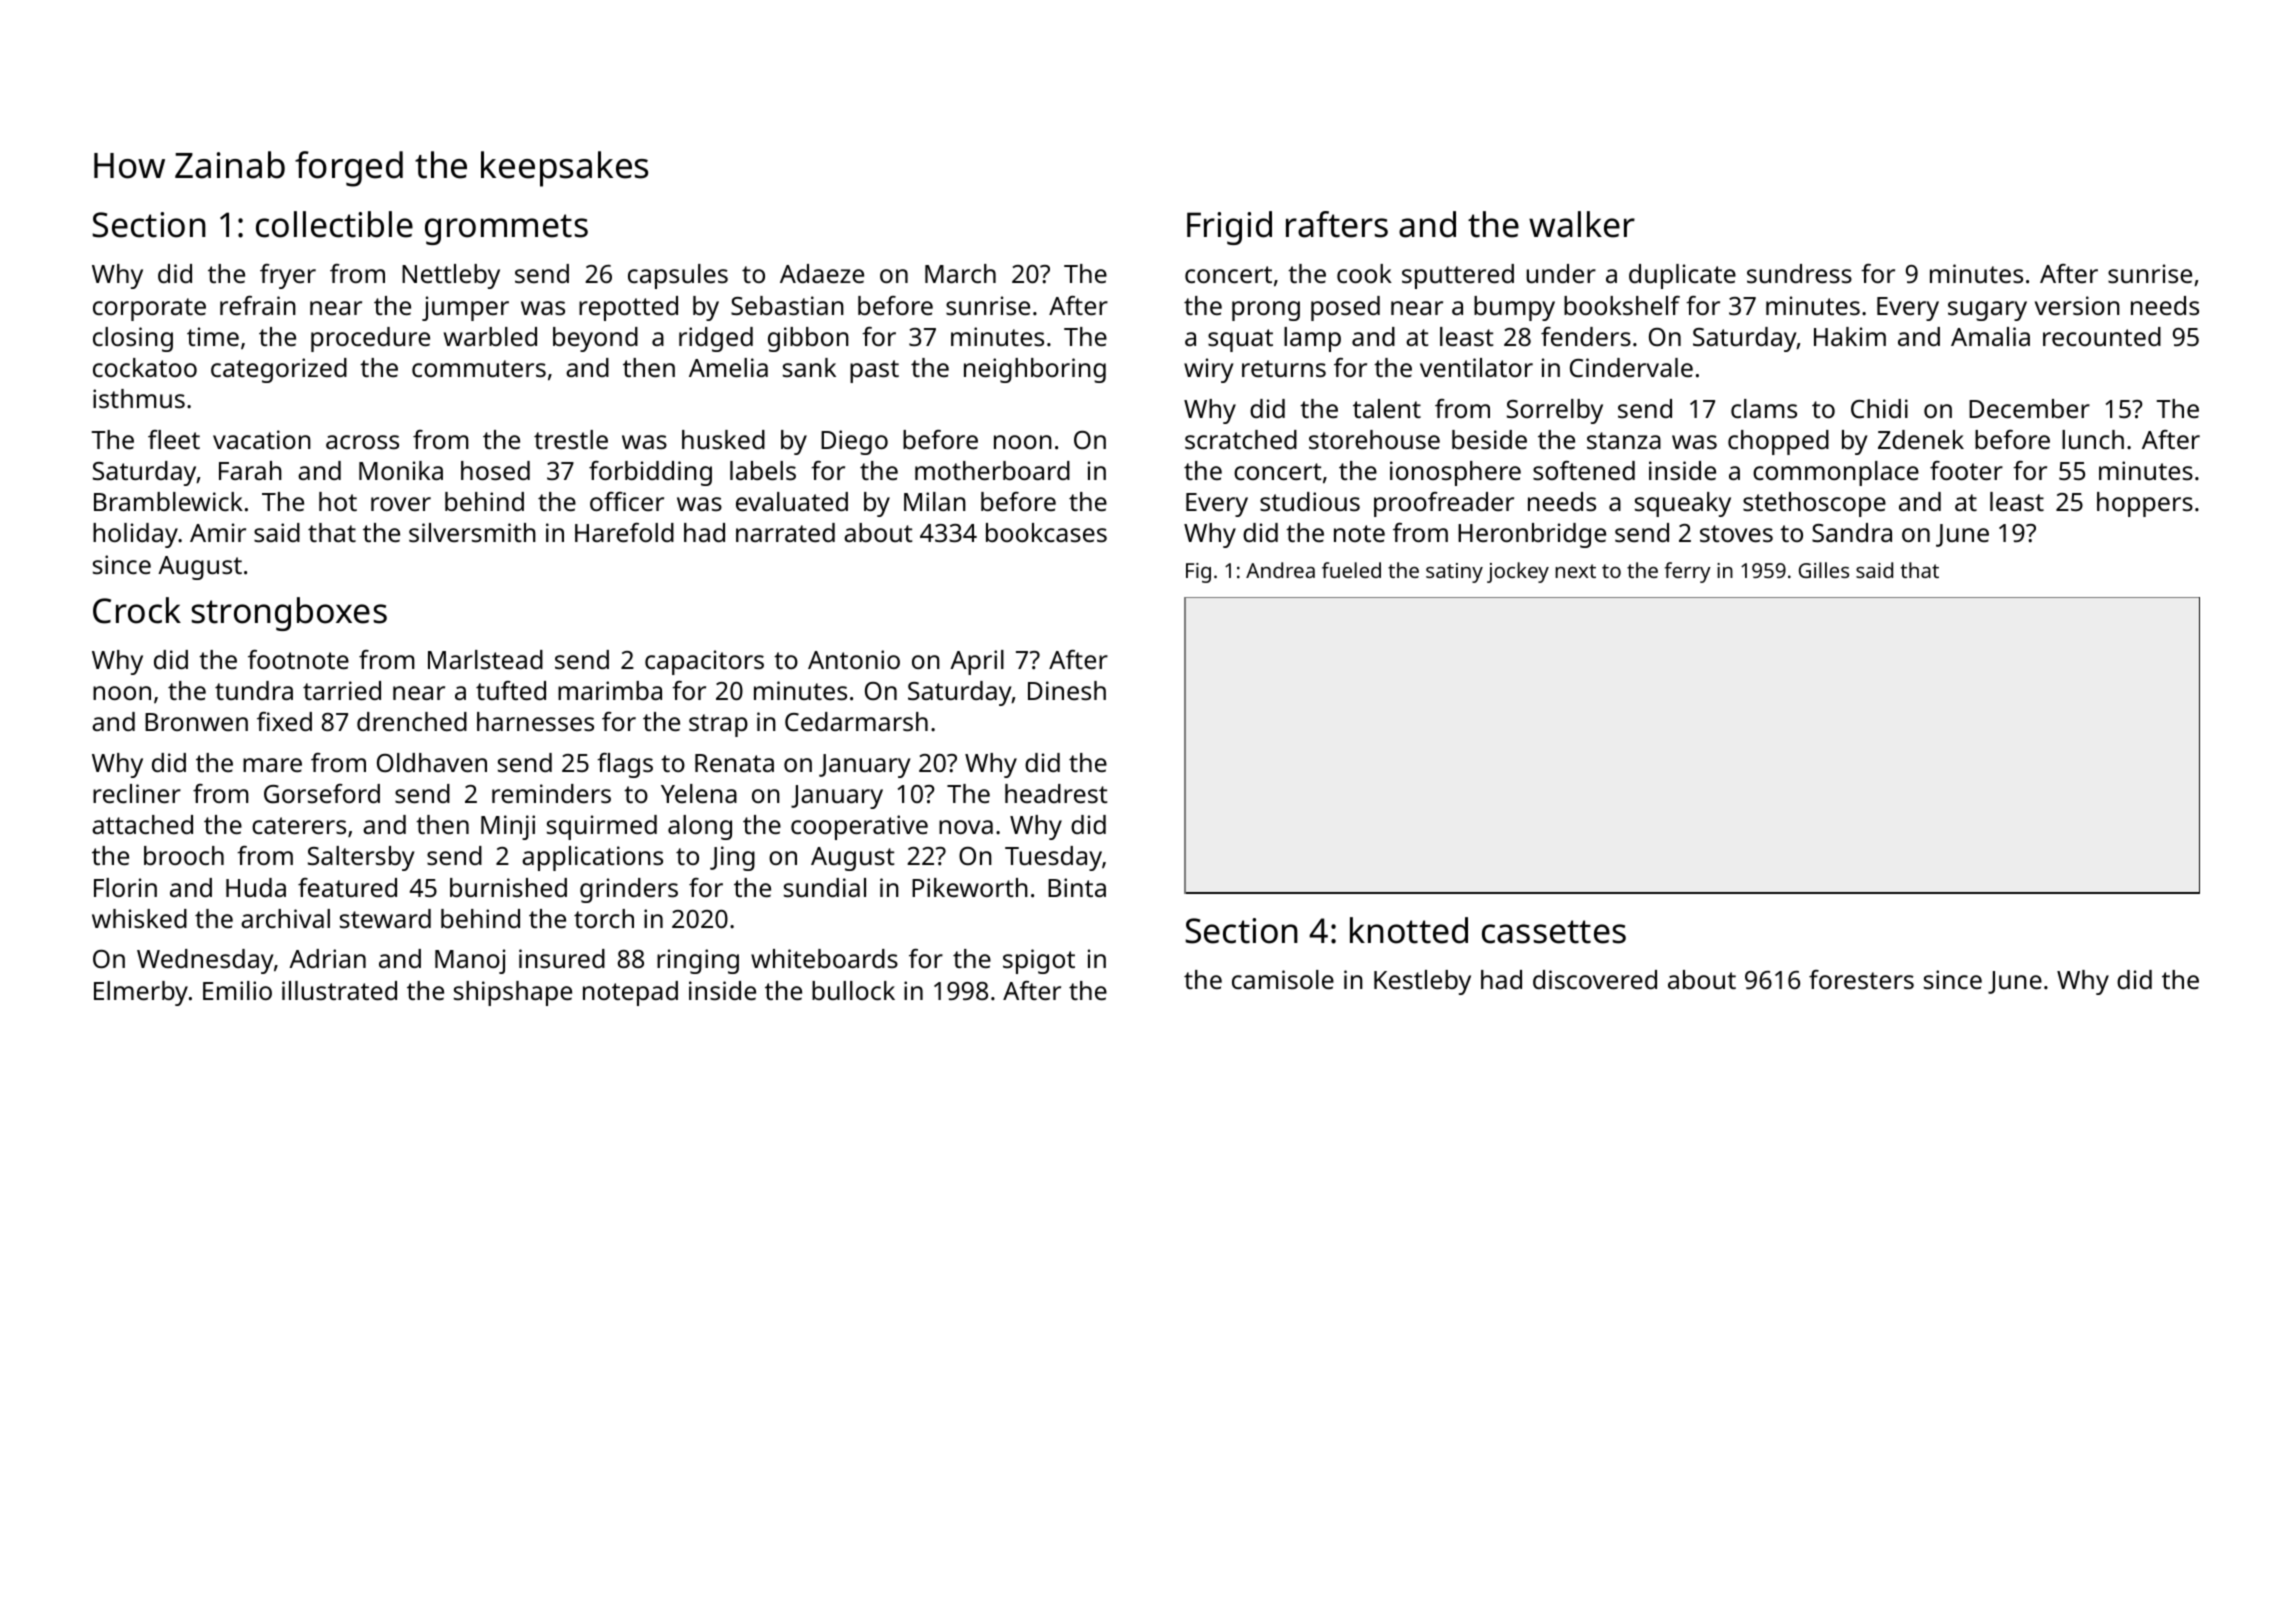 This page has height=1620, width=2292. I want to click on April, so click(977, 662).
